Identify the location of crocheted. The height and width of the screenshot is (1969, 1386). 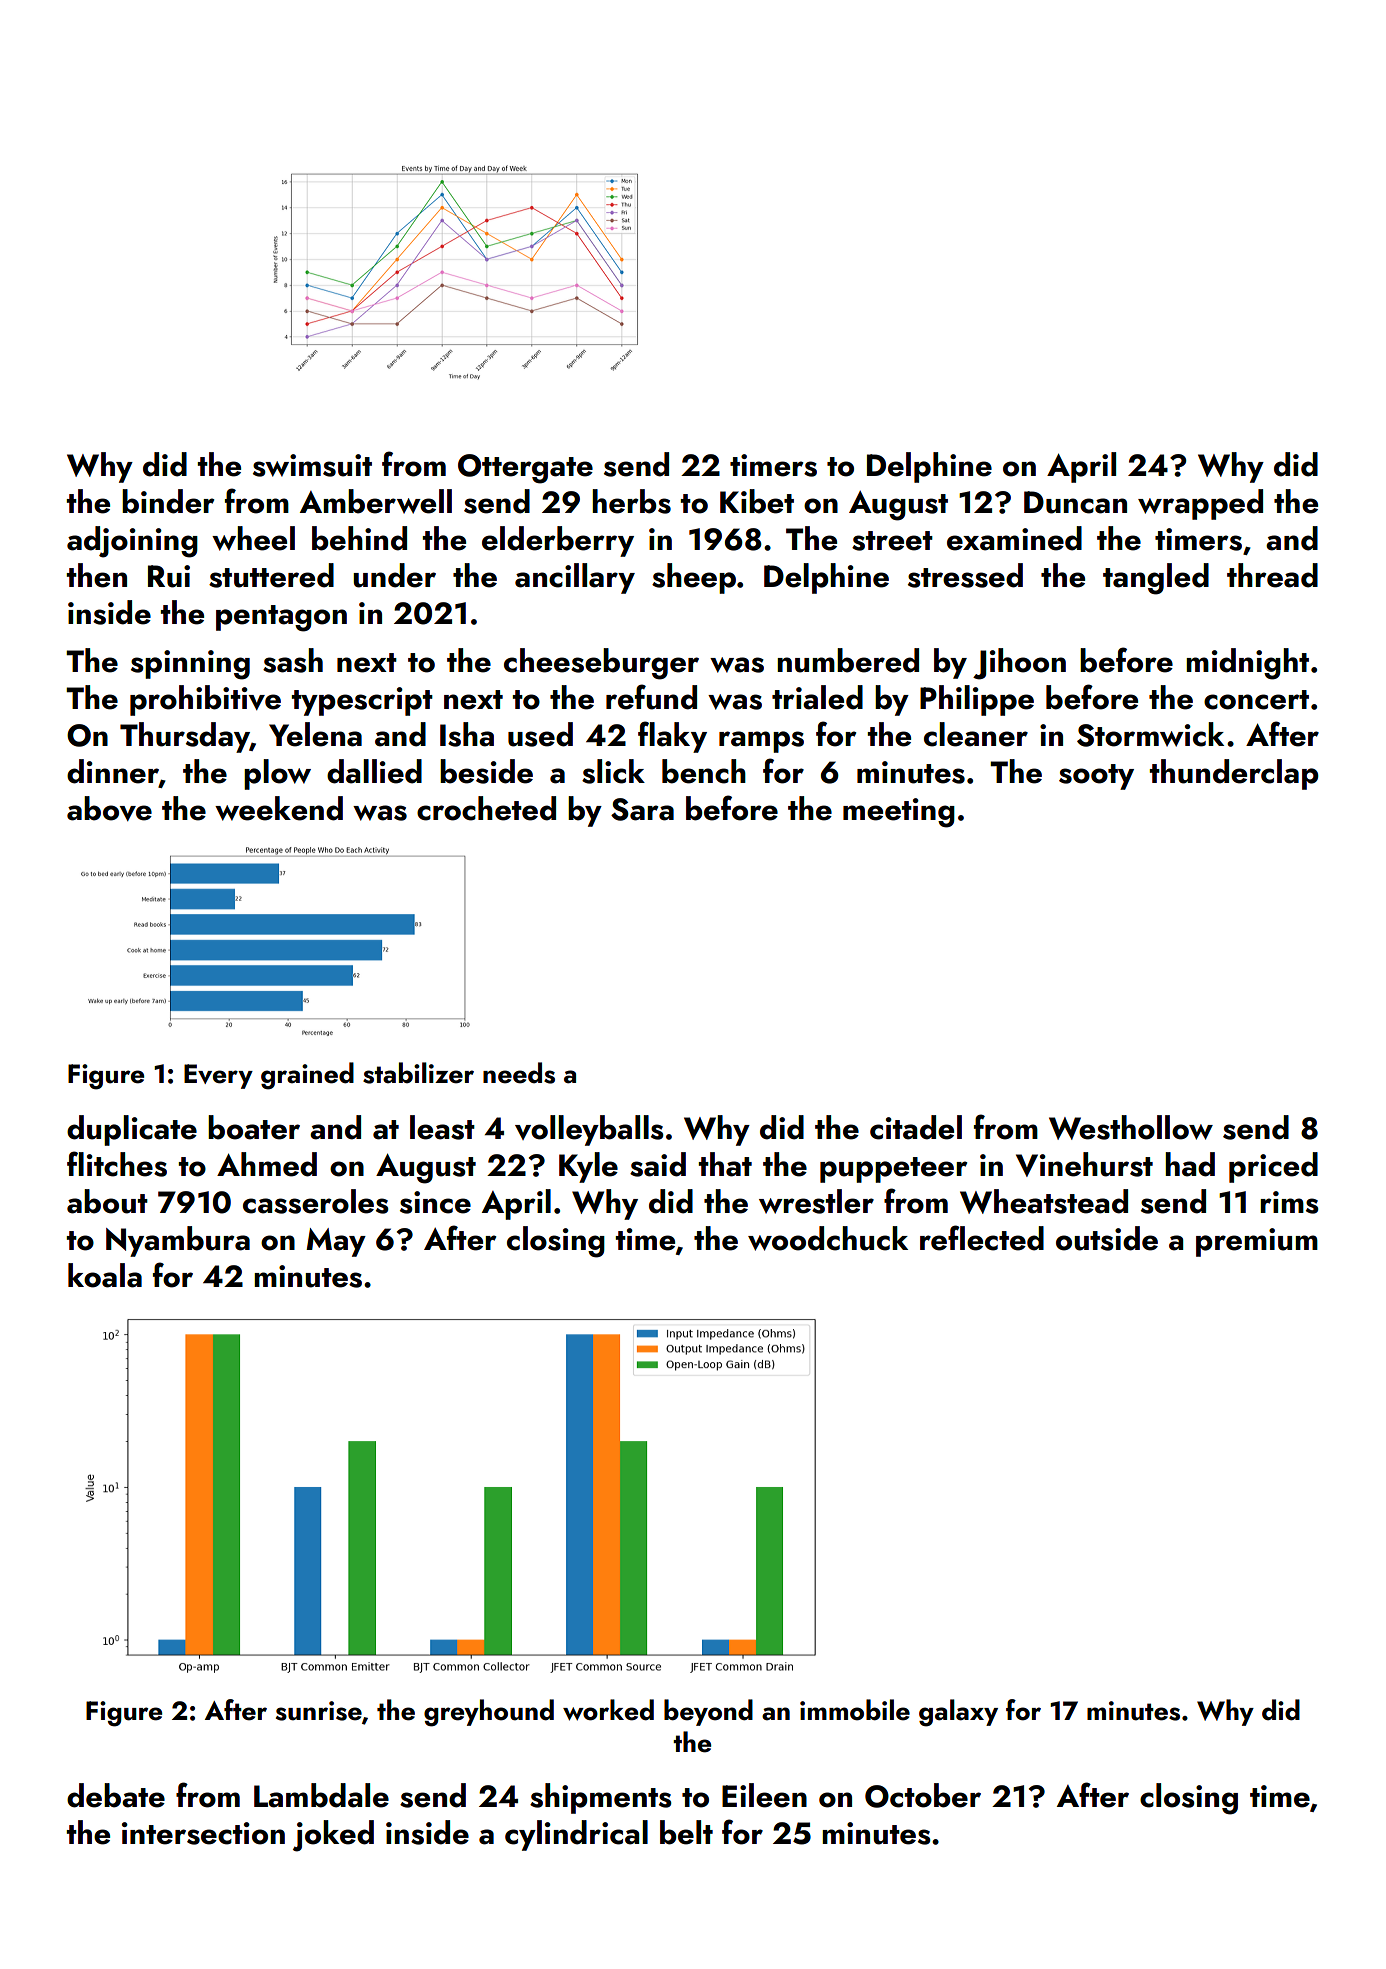
(486, 808).
